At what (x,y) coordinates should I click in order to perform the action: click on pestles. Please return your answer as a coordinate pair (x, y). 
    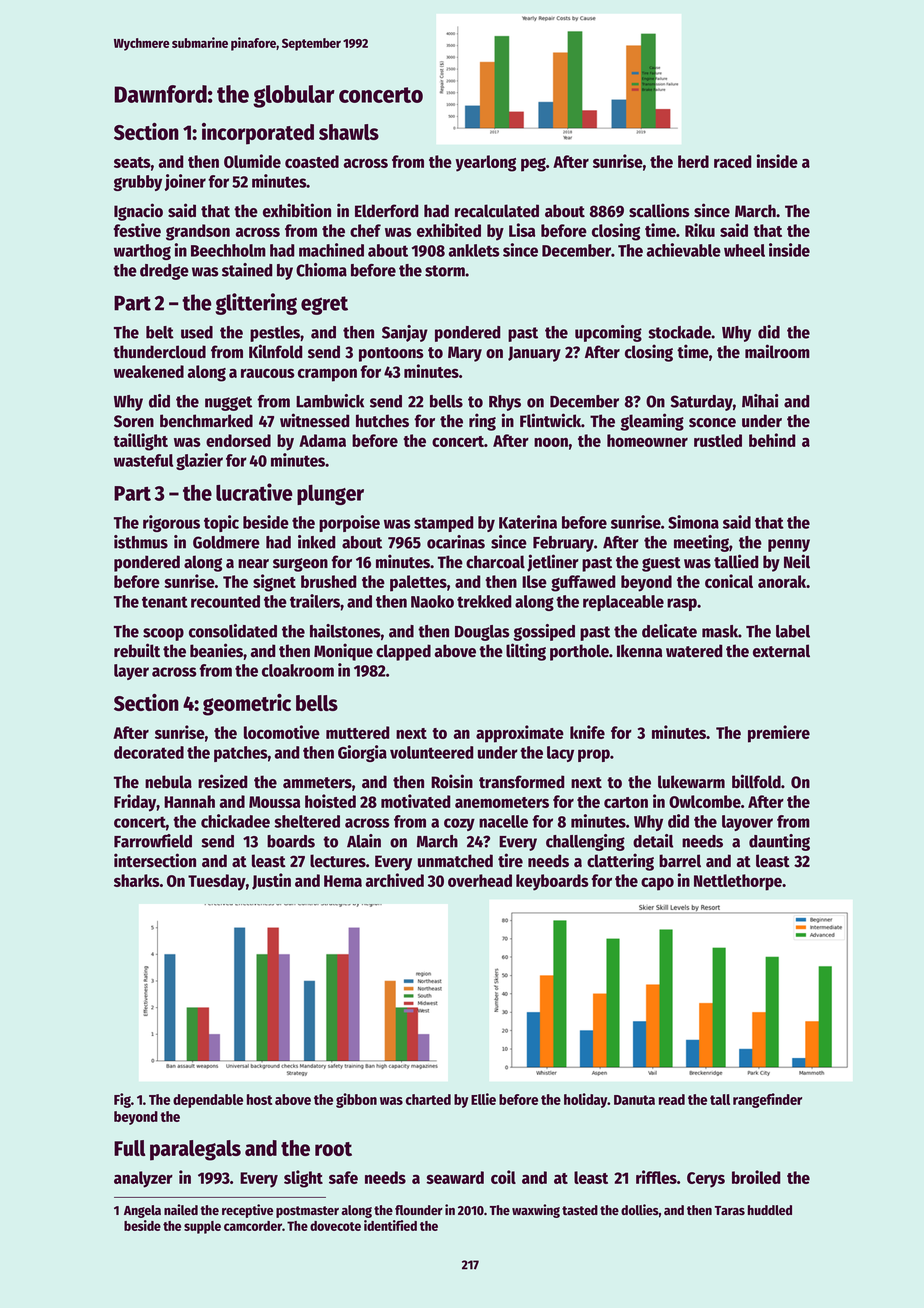
    Looking at the image, I should click on (275, 334).
